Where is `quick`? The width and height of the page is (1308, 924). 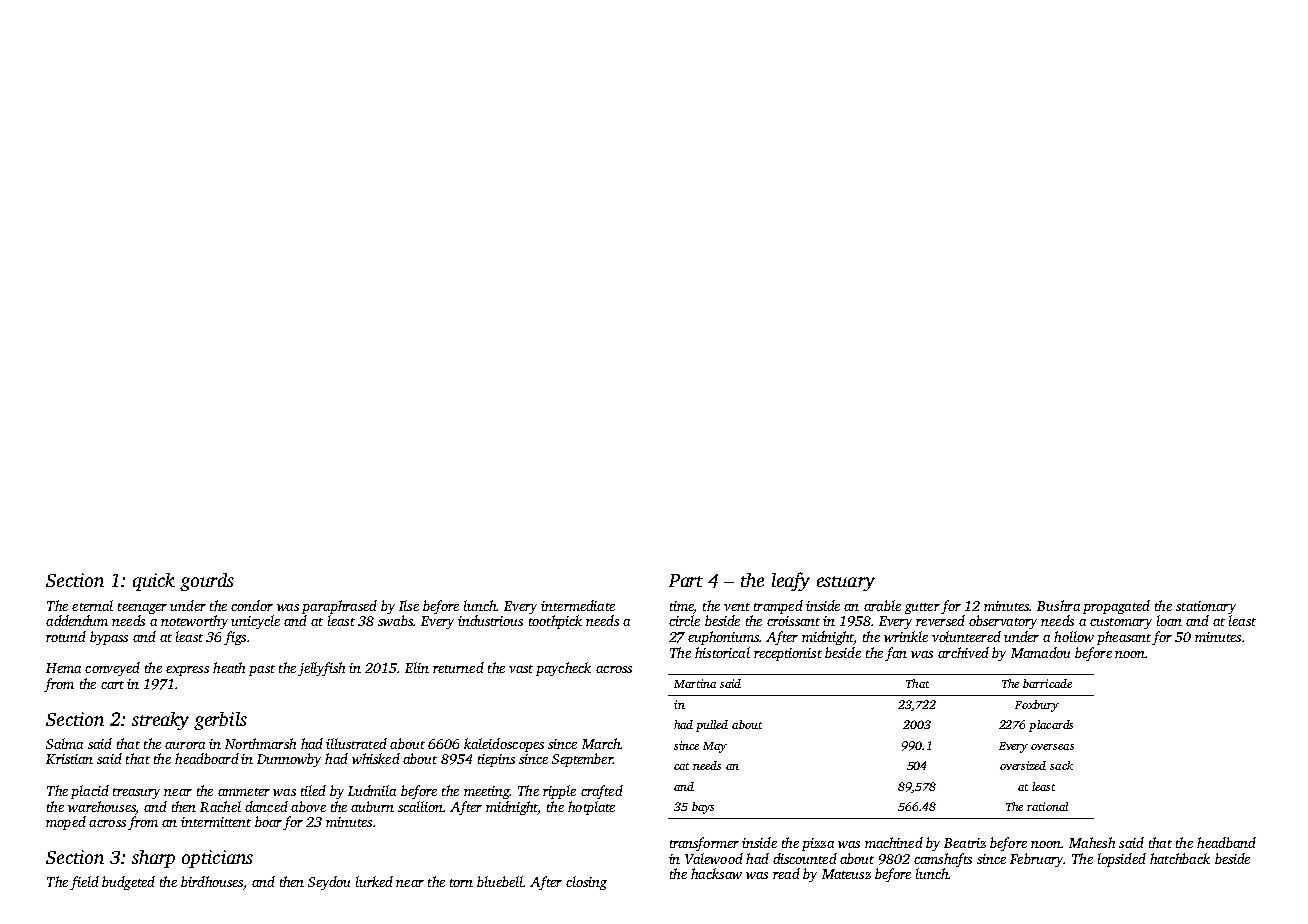 quick is located at coordinates (154, 582).
